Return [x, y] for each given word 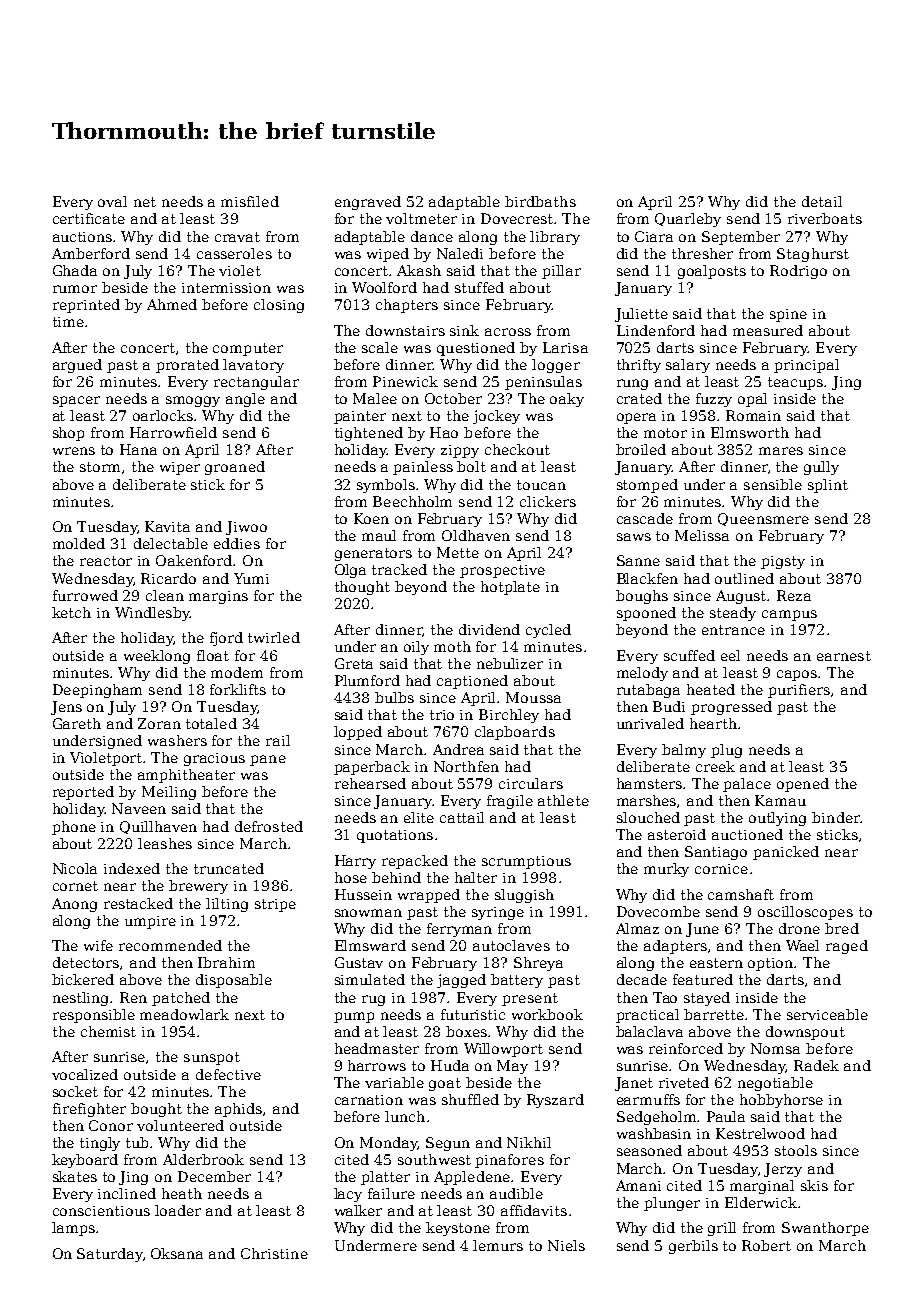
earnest [844, 656]
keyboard [85, 1161]
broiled [641, 449]
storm [100, 467]
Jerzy [783, 1170]
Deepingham [97, 691]
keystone [458, 1229]
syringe [498, 913]
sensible [773, 484]
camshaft [741, 894]
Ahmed [172, 304]
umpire [150, 922]
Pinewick [405, 381]
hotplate [510, 588]
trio [442, 715]
